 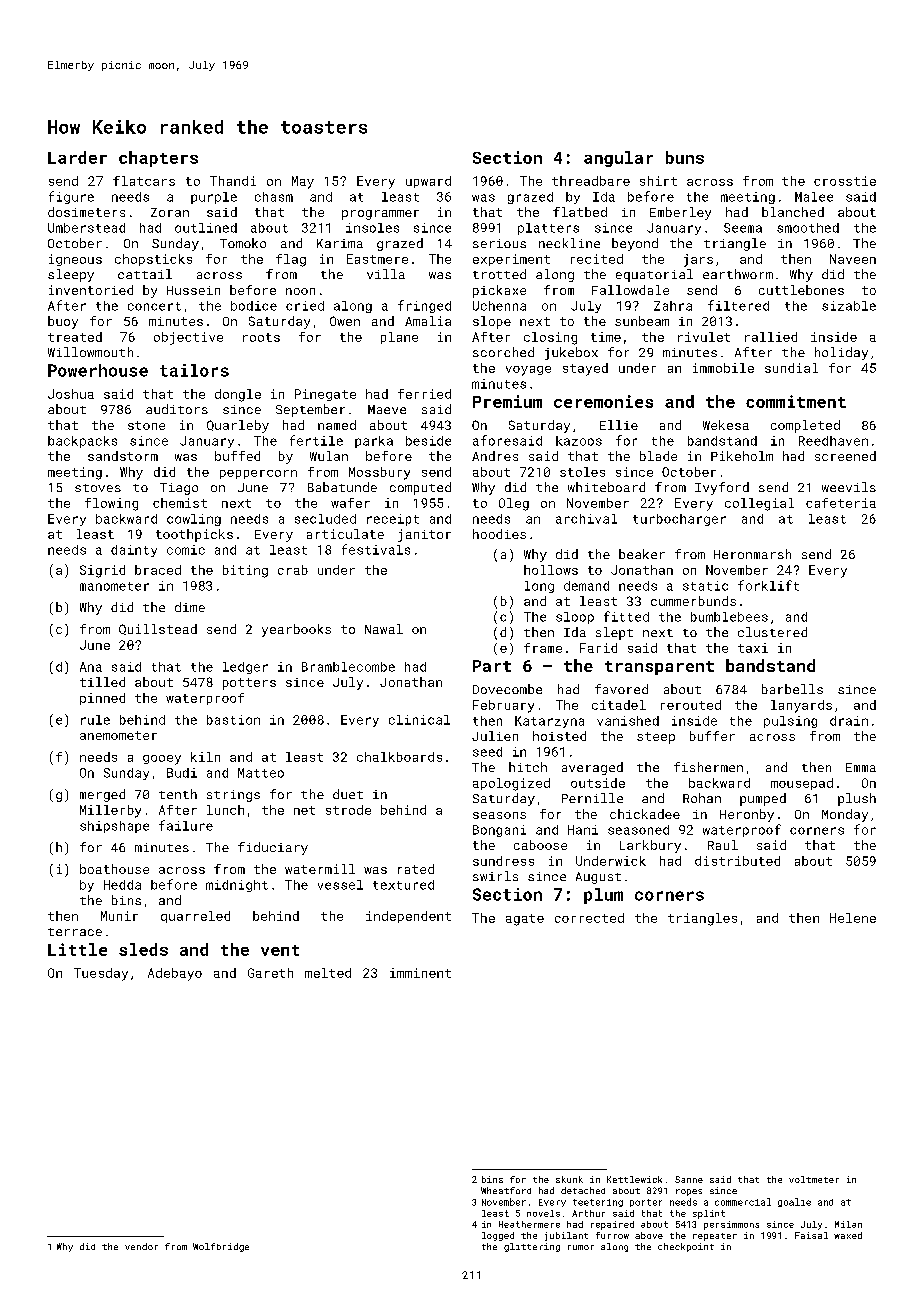 What do you see at coordinates (659, 668) in the screenshot?
I see `transparent` at bounding box center [659, 668].
